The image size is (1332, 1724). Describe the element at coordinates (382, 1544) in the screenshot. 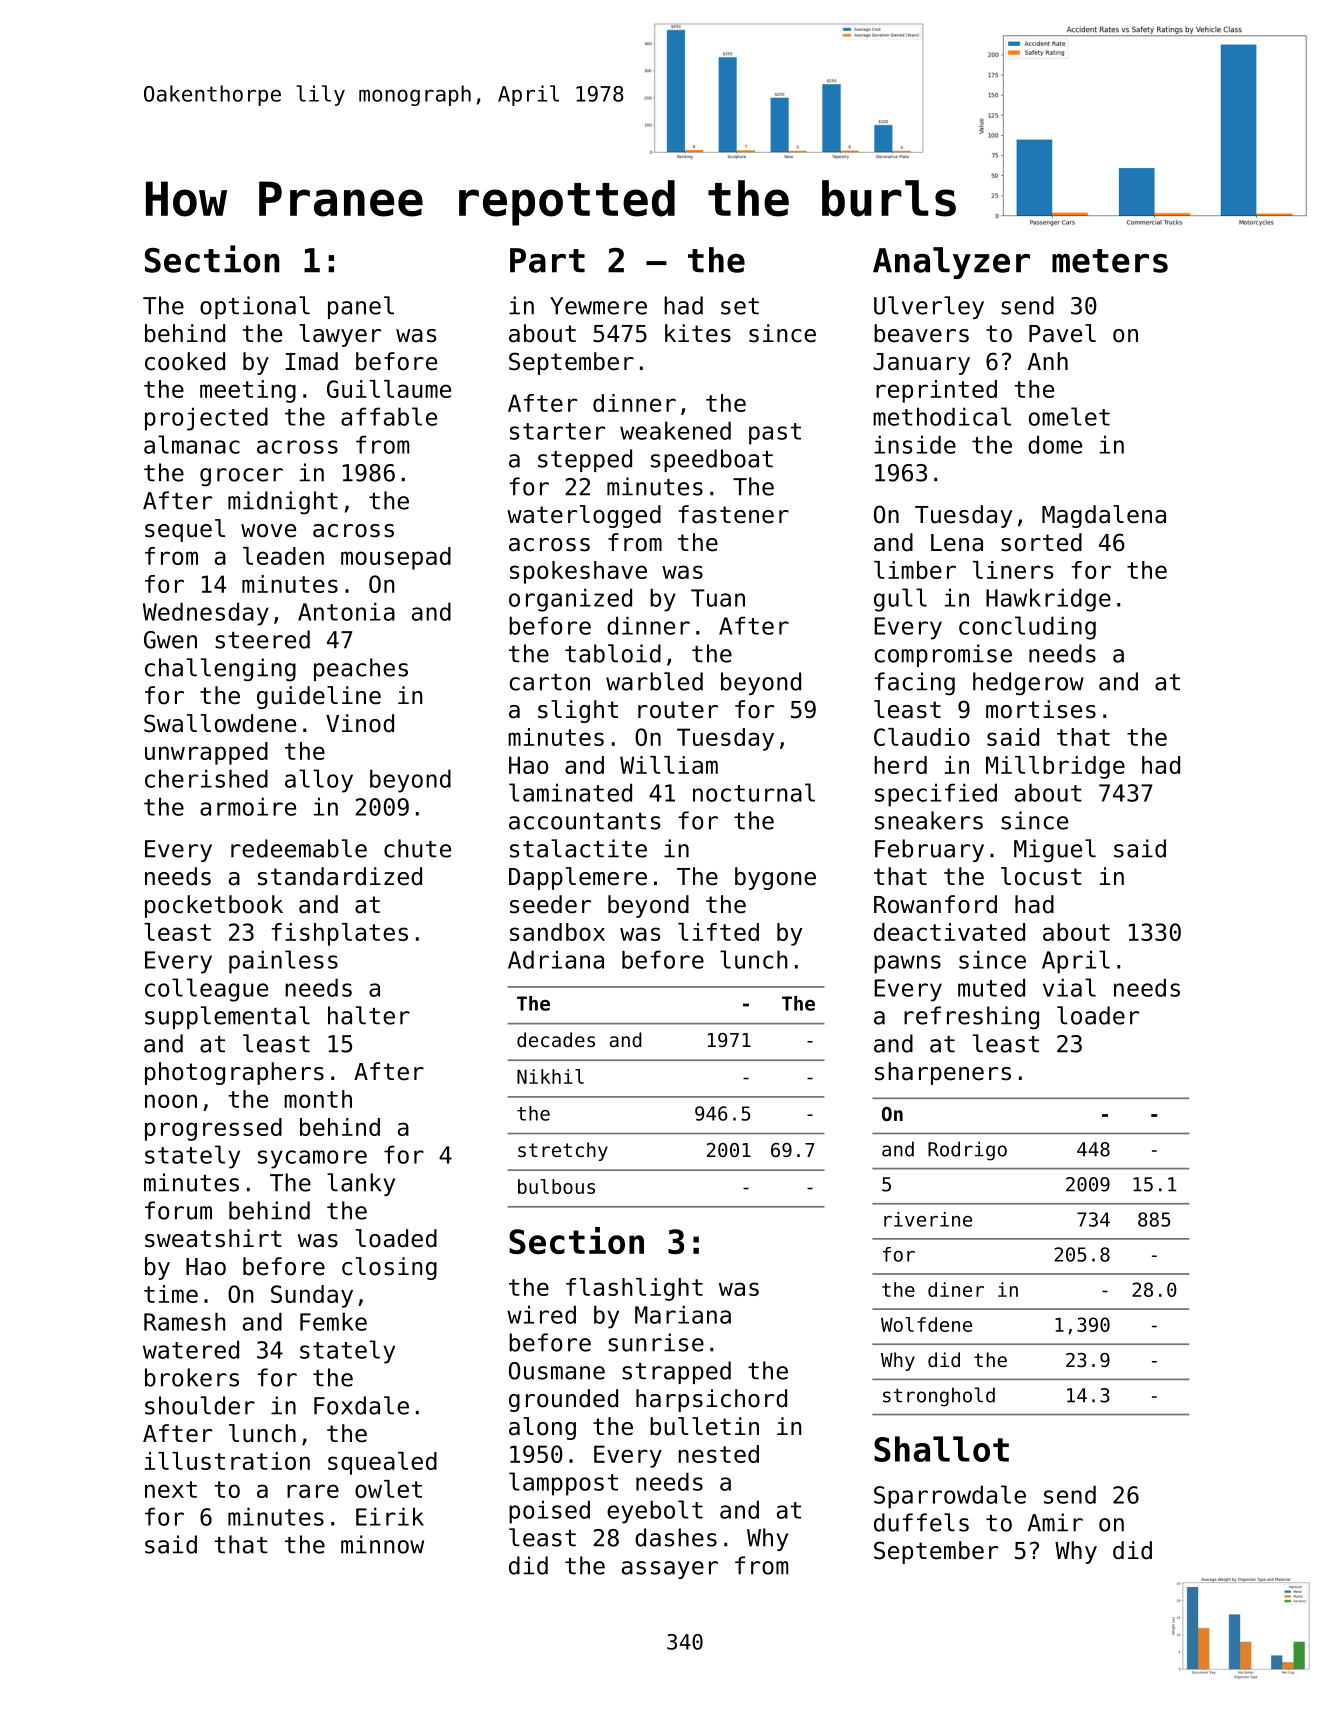

I see `minnow` at that location.
